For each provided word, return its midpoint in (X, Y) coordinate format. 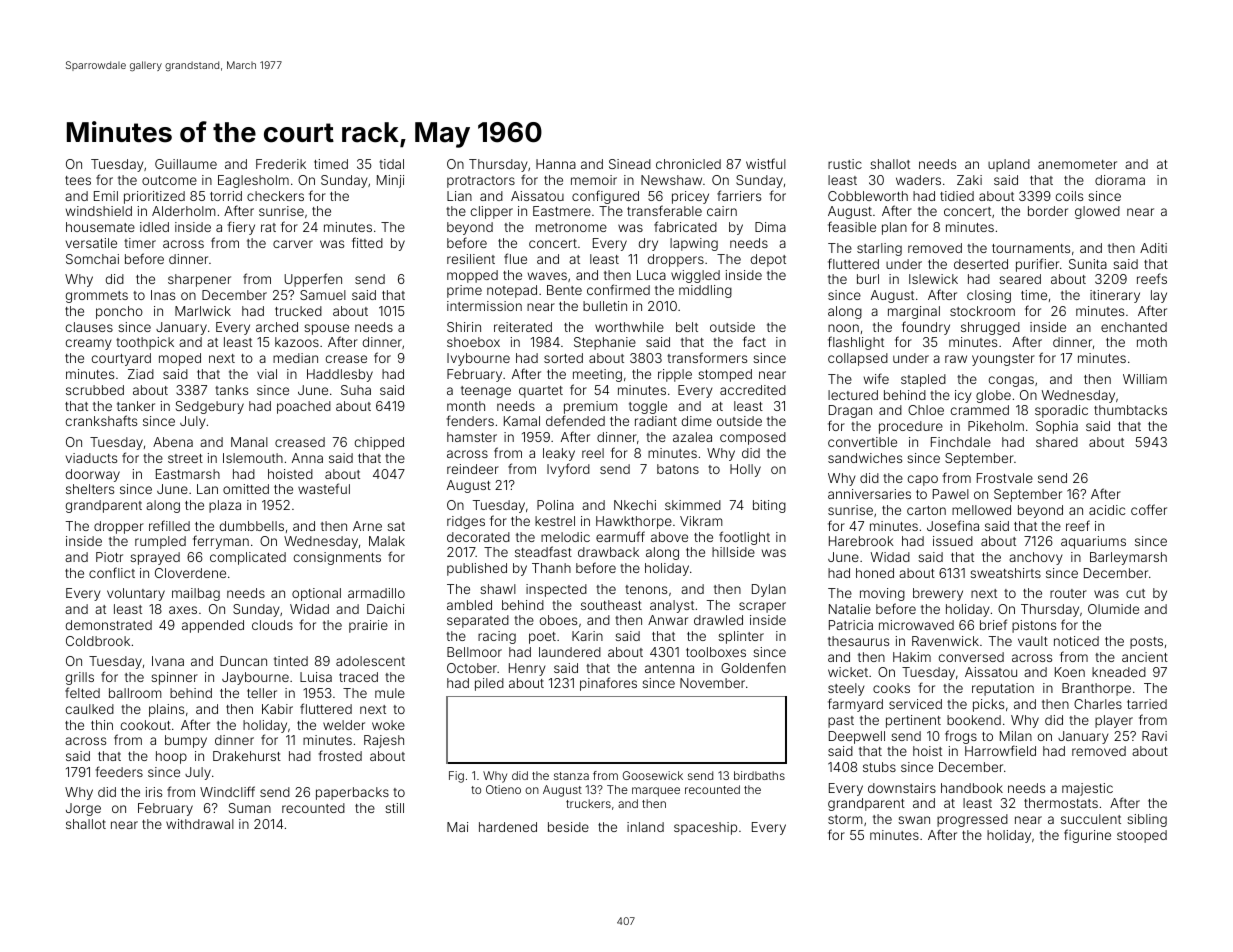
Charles (1098, 704)
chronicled (688, 164)
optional (316, 594)
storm (845, 819)
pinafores (608, 684)
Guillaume (186, 164)
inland (645, 827)
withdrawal (200, 824)
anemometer (1077, 164)
